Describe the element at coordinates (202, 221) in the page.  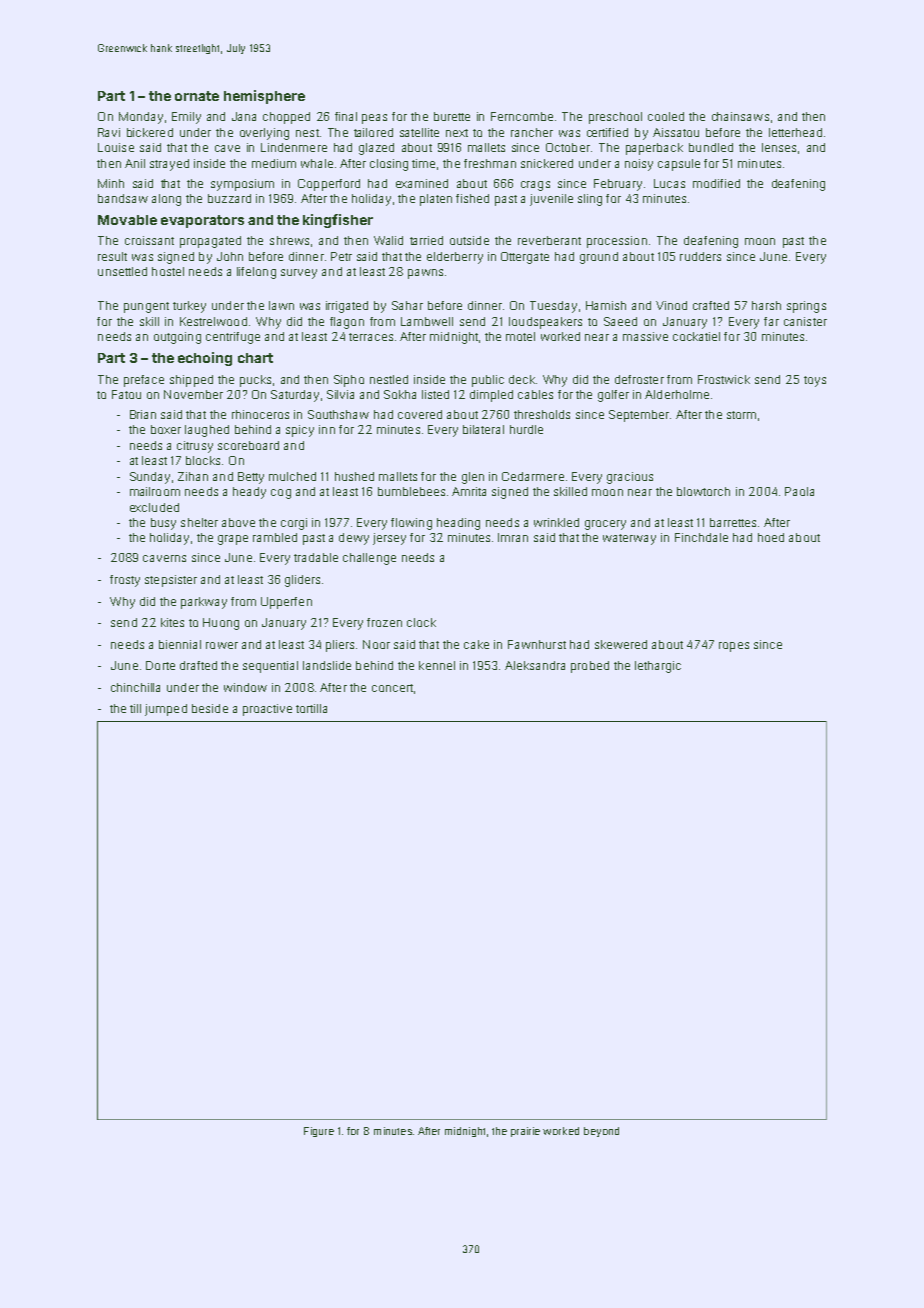
I see `evaporators` at that location.
